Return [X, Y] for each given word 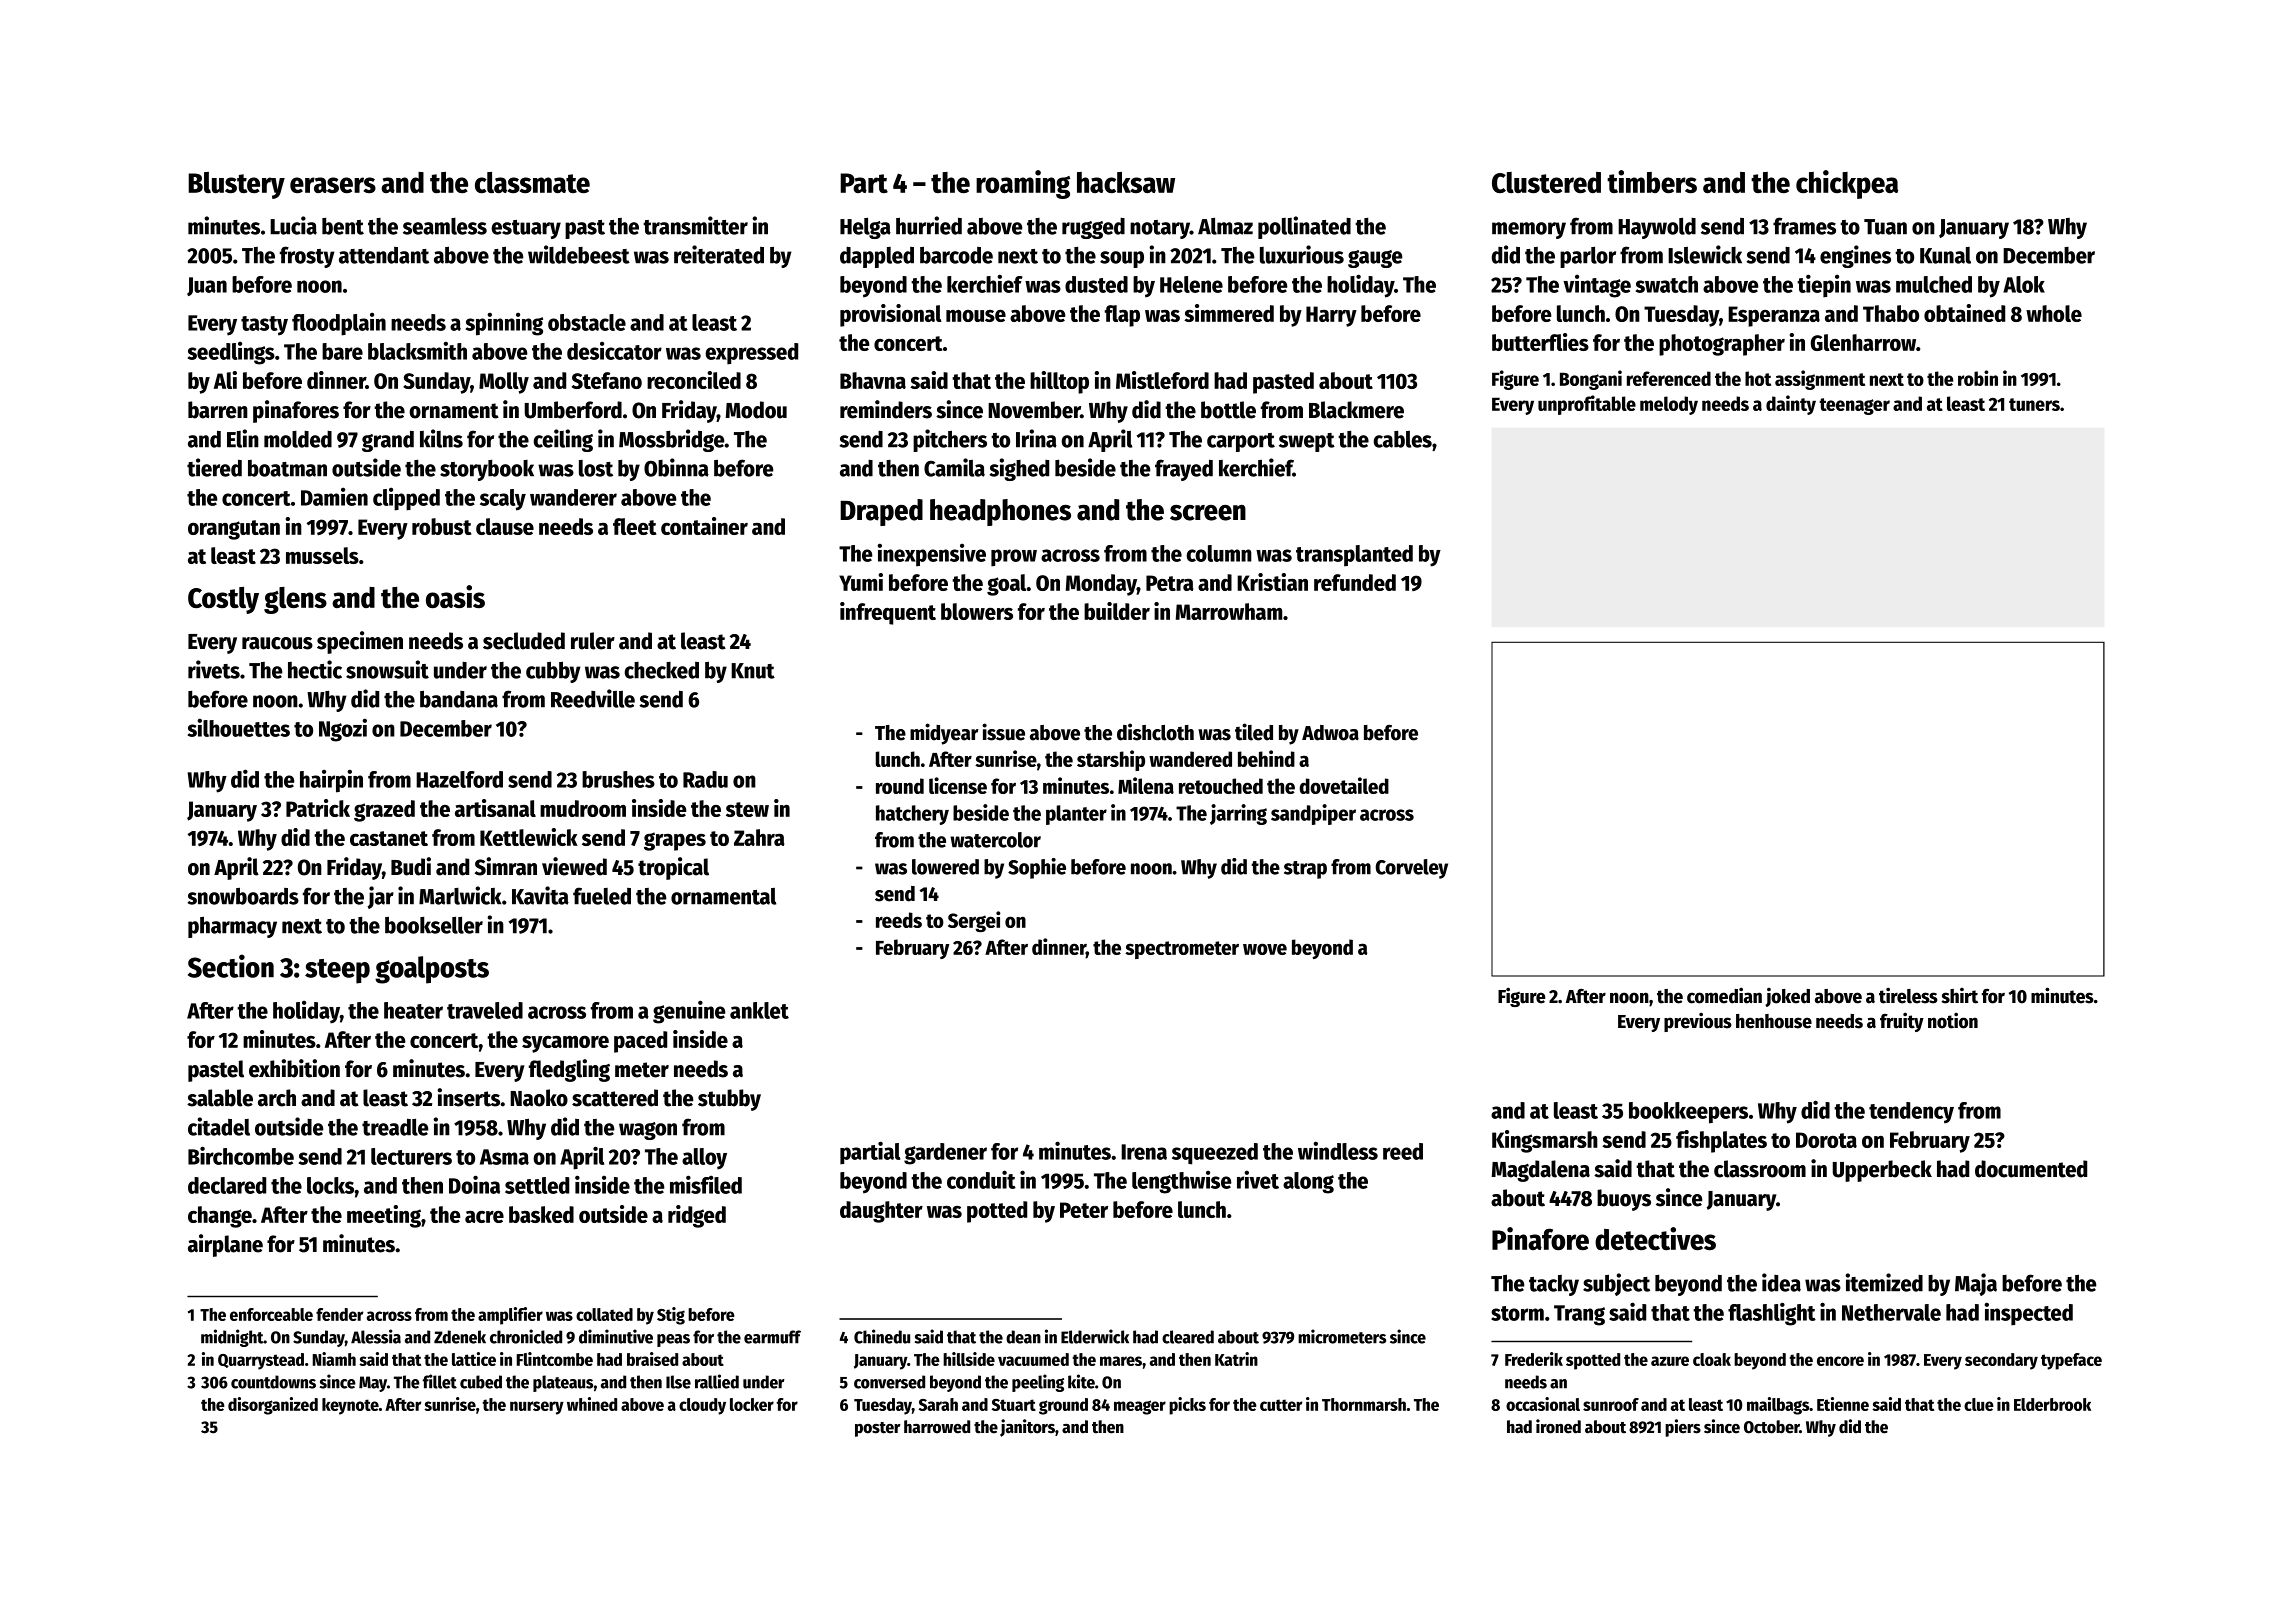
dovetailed [1344, 785]
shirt [1959, 996]
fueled [602, 896]
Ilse [678, 1382]
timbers [1652, 181]
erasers [333, 185]
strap [1305, 870]
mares [1121, 1361]
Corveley [1411, 869]
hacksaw [1126, 182]
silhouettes [239, 727]
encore [1840, 1361]
